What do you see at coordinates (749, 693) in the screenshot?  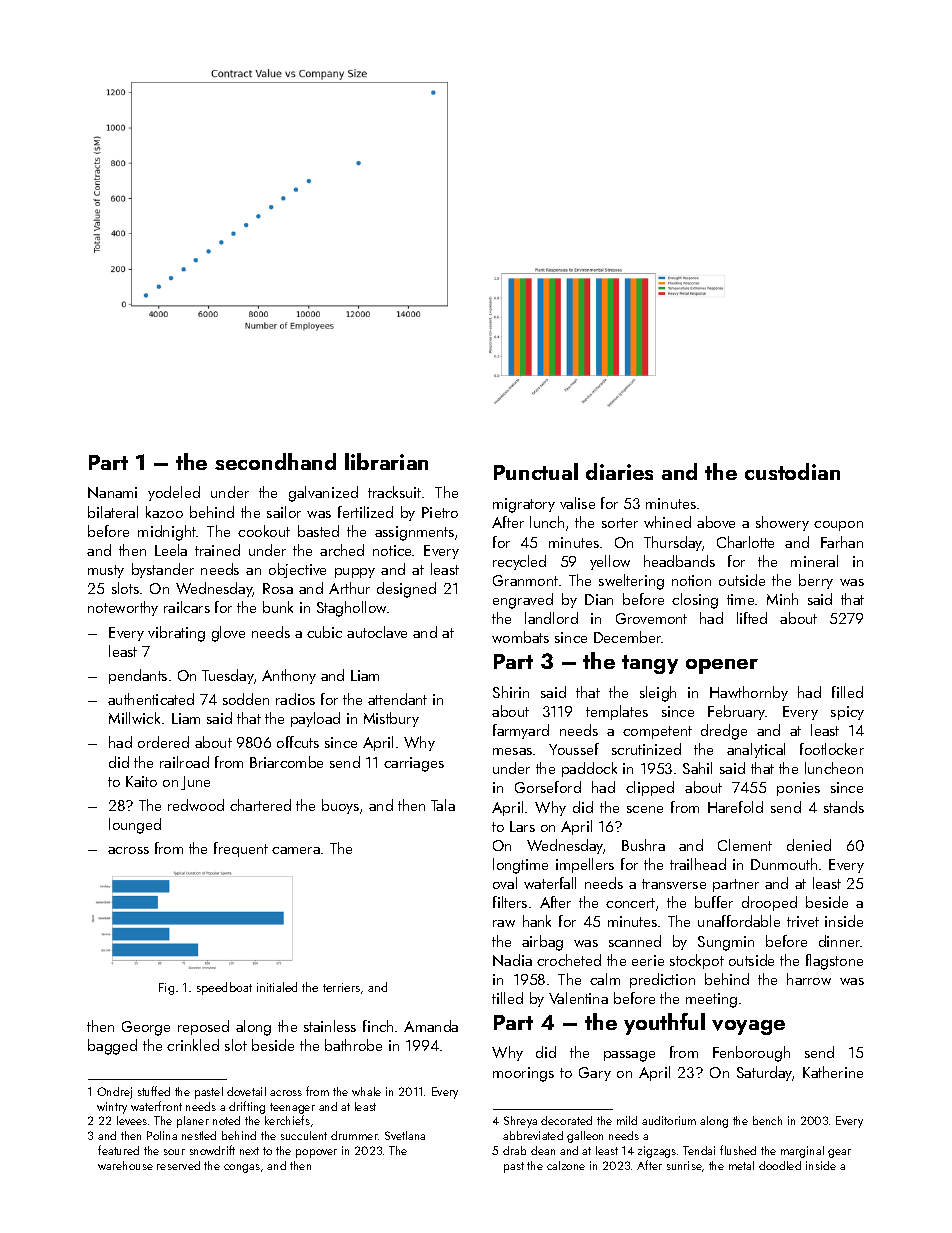 I see `Hawthornby` at bounding box center [749, 693].
